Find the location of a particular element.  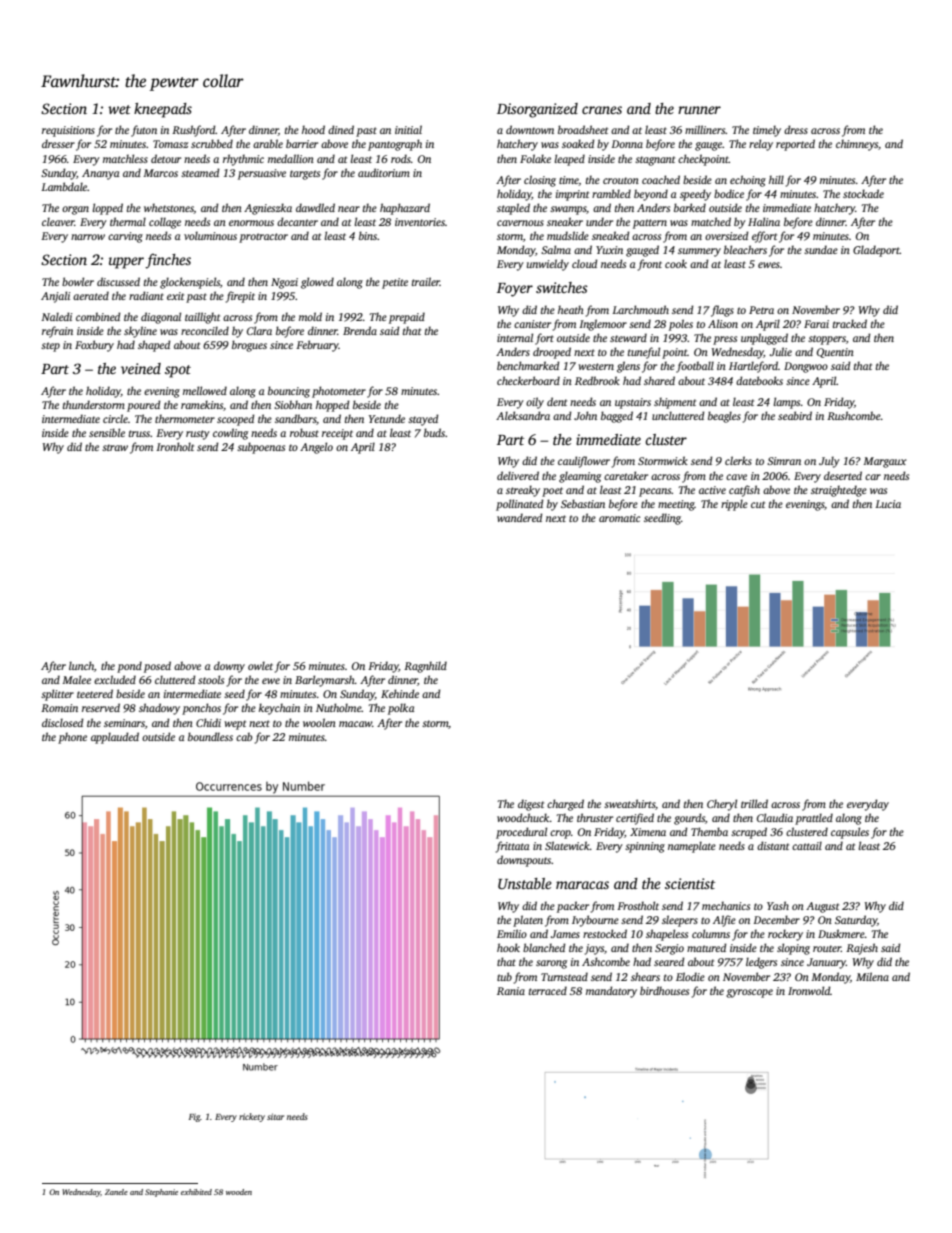

Rushcombe is located at coordinates (854, 415).
